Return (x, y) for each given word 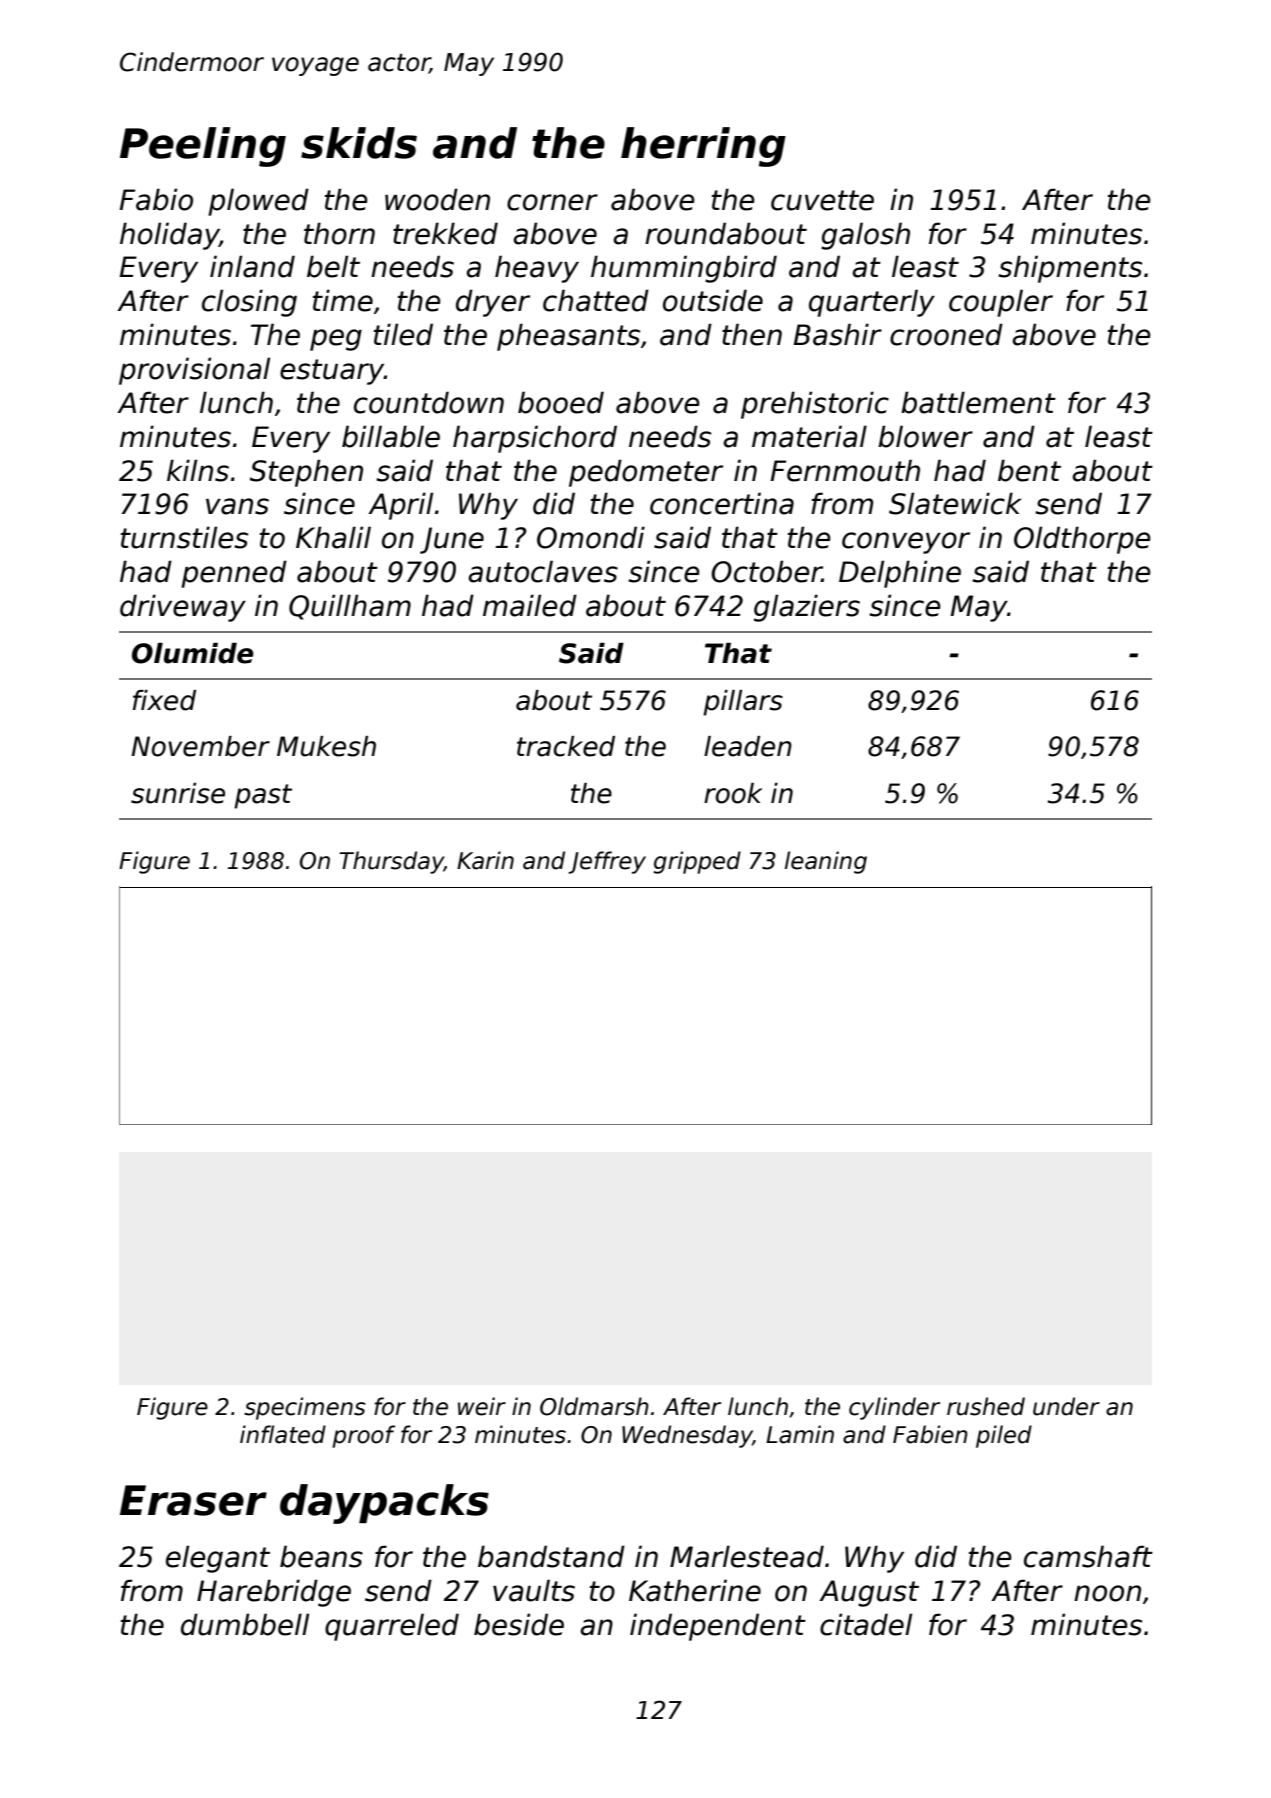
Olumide (193, 653)
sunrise (178, 793)
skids (359, 143)
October (766, 571)
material (809, 436)
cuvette (822, 200)
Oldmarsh (594, 1406)
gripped (697, 862)
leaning (826, 862)
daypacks (384, 1504)
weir (482, 1406)
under (1066, 1406)
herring (703, 147)
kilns (198, 470)
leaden (748, 746)
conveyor (906, 543)
